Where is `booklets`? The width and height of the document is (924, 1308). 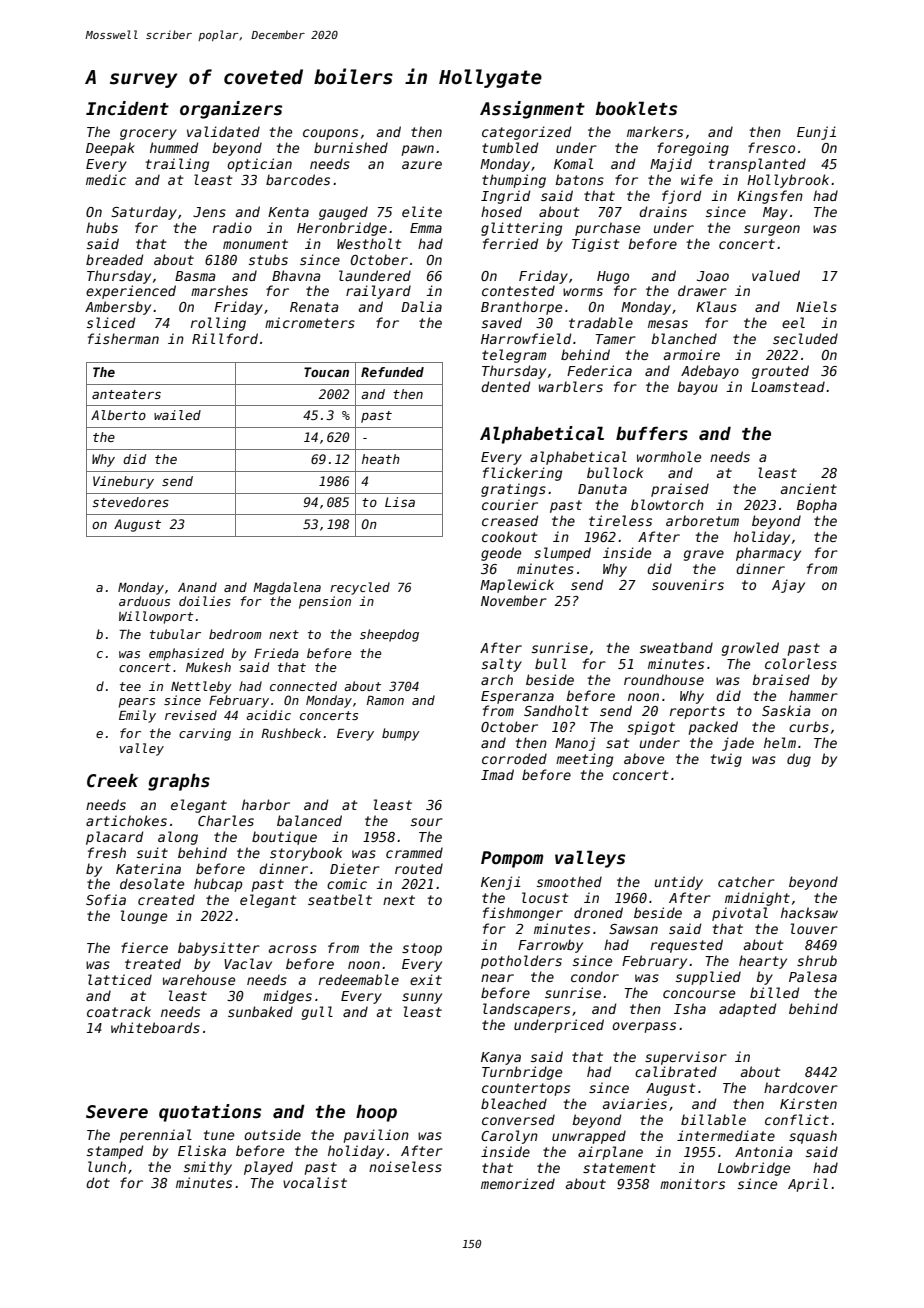
booklets is located at coordinates (636, 108).
